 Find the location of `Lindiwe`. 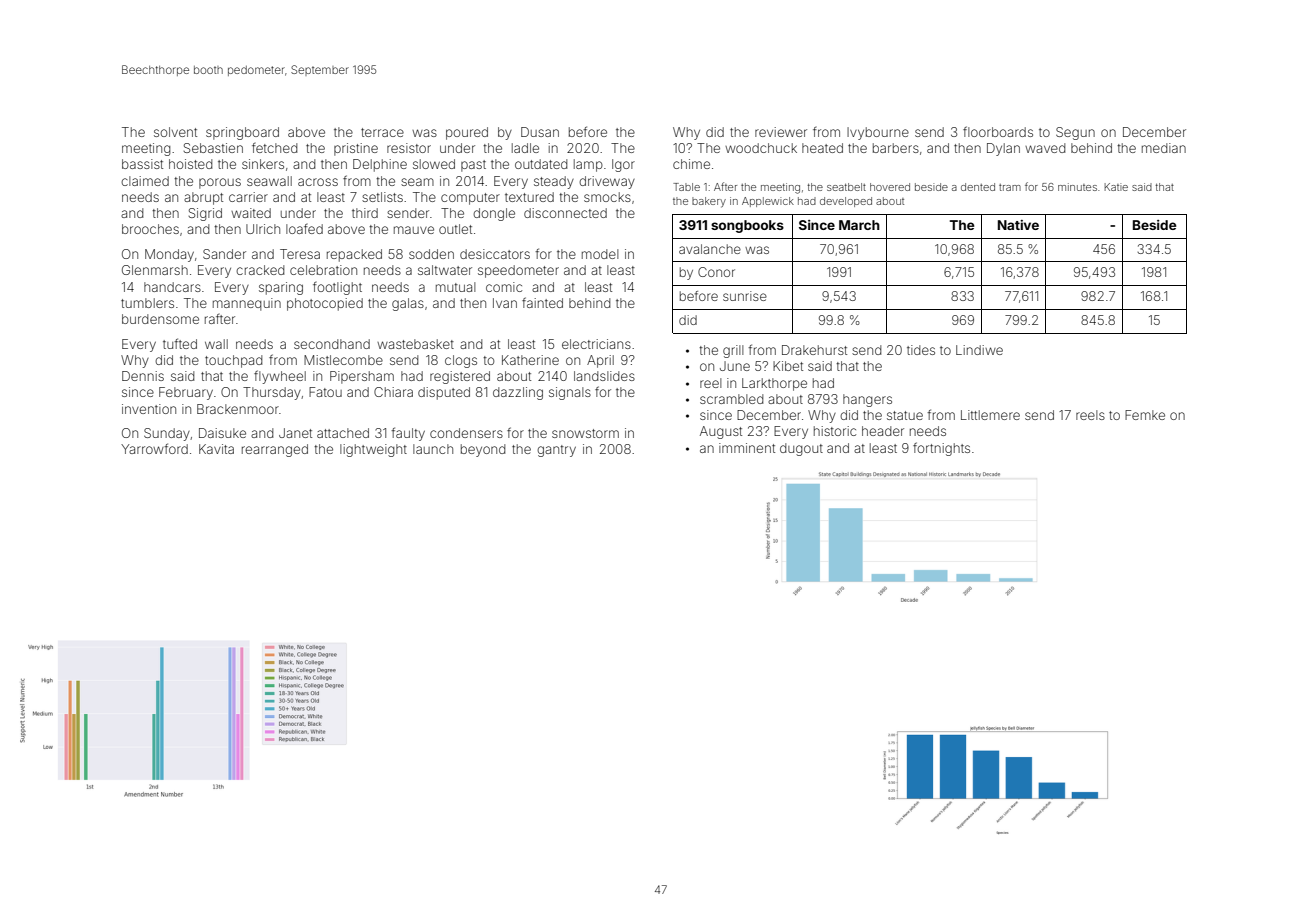

Lindiwe is located at coordinates (979, 350).
